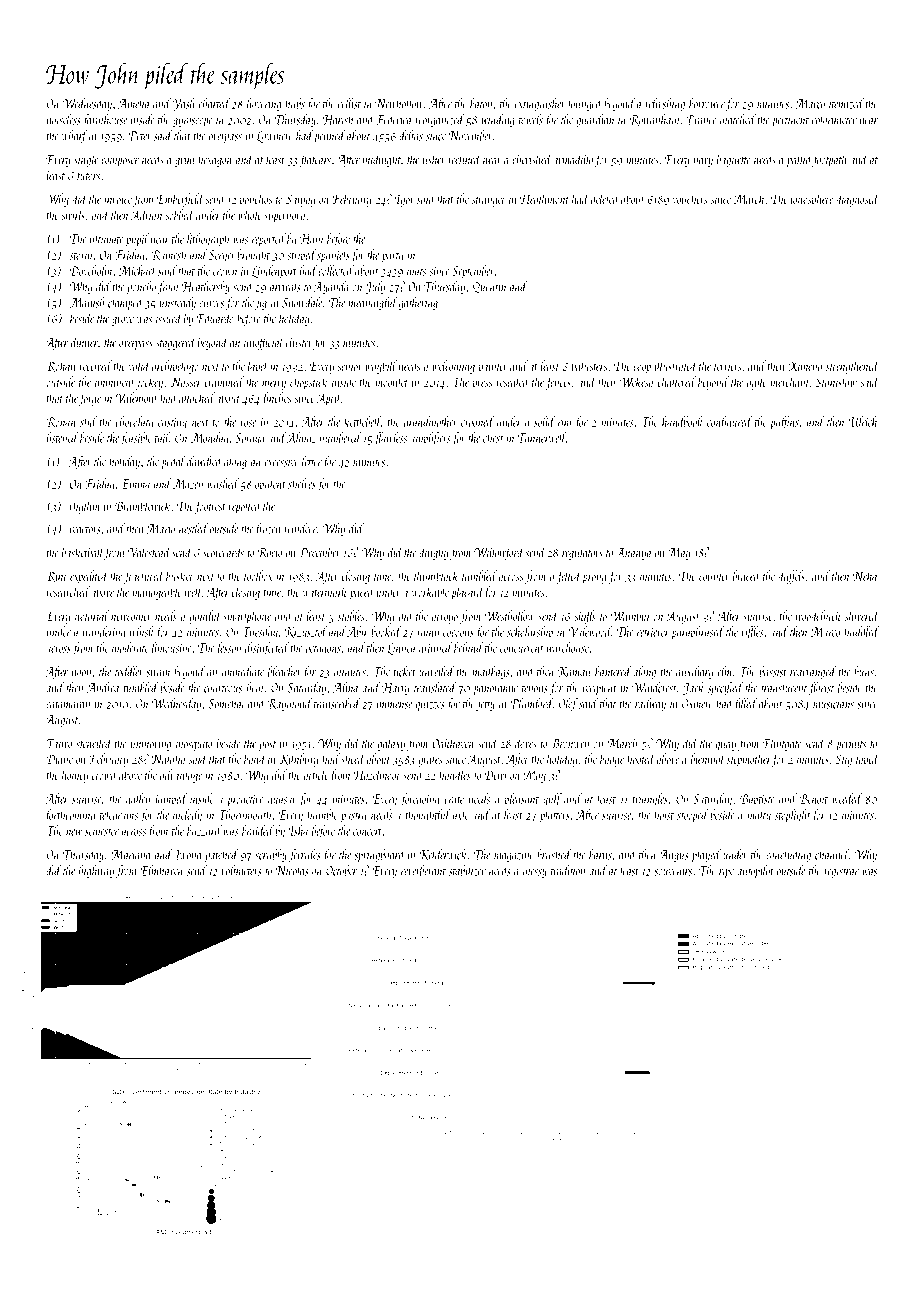  I want to click on Amelia, so click(134, 103).
